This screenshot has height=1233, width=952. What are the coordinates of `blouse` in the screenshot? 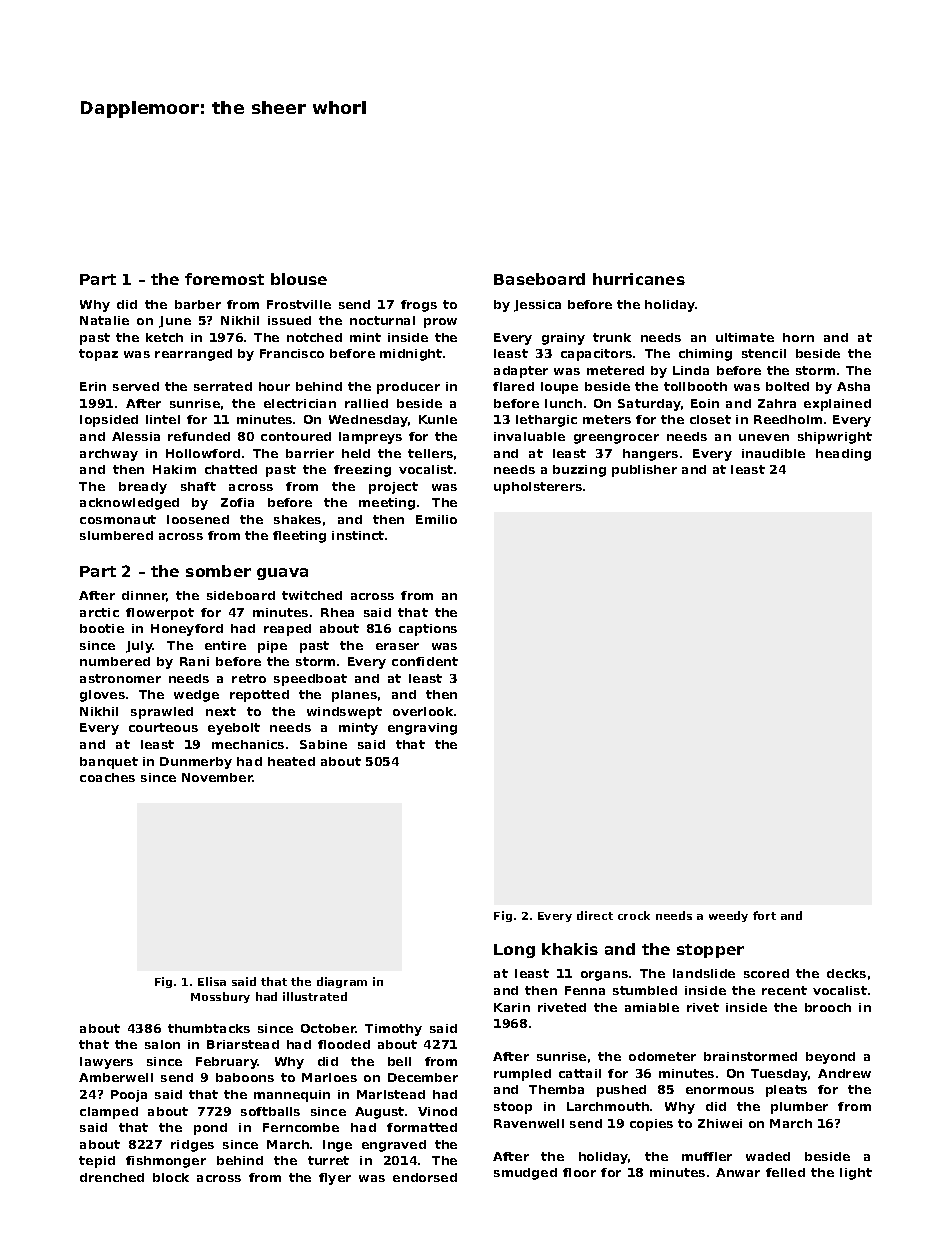 It's located at (299, 279).
